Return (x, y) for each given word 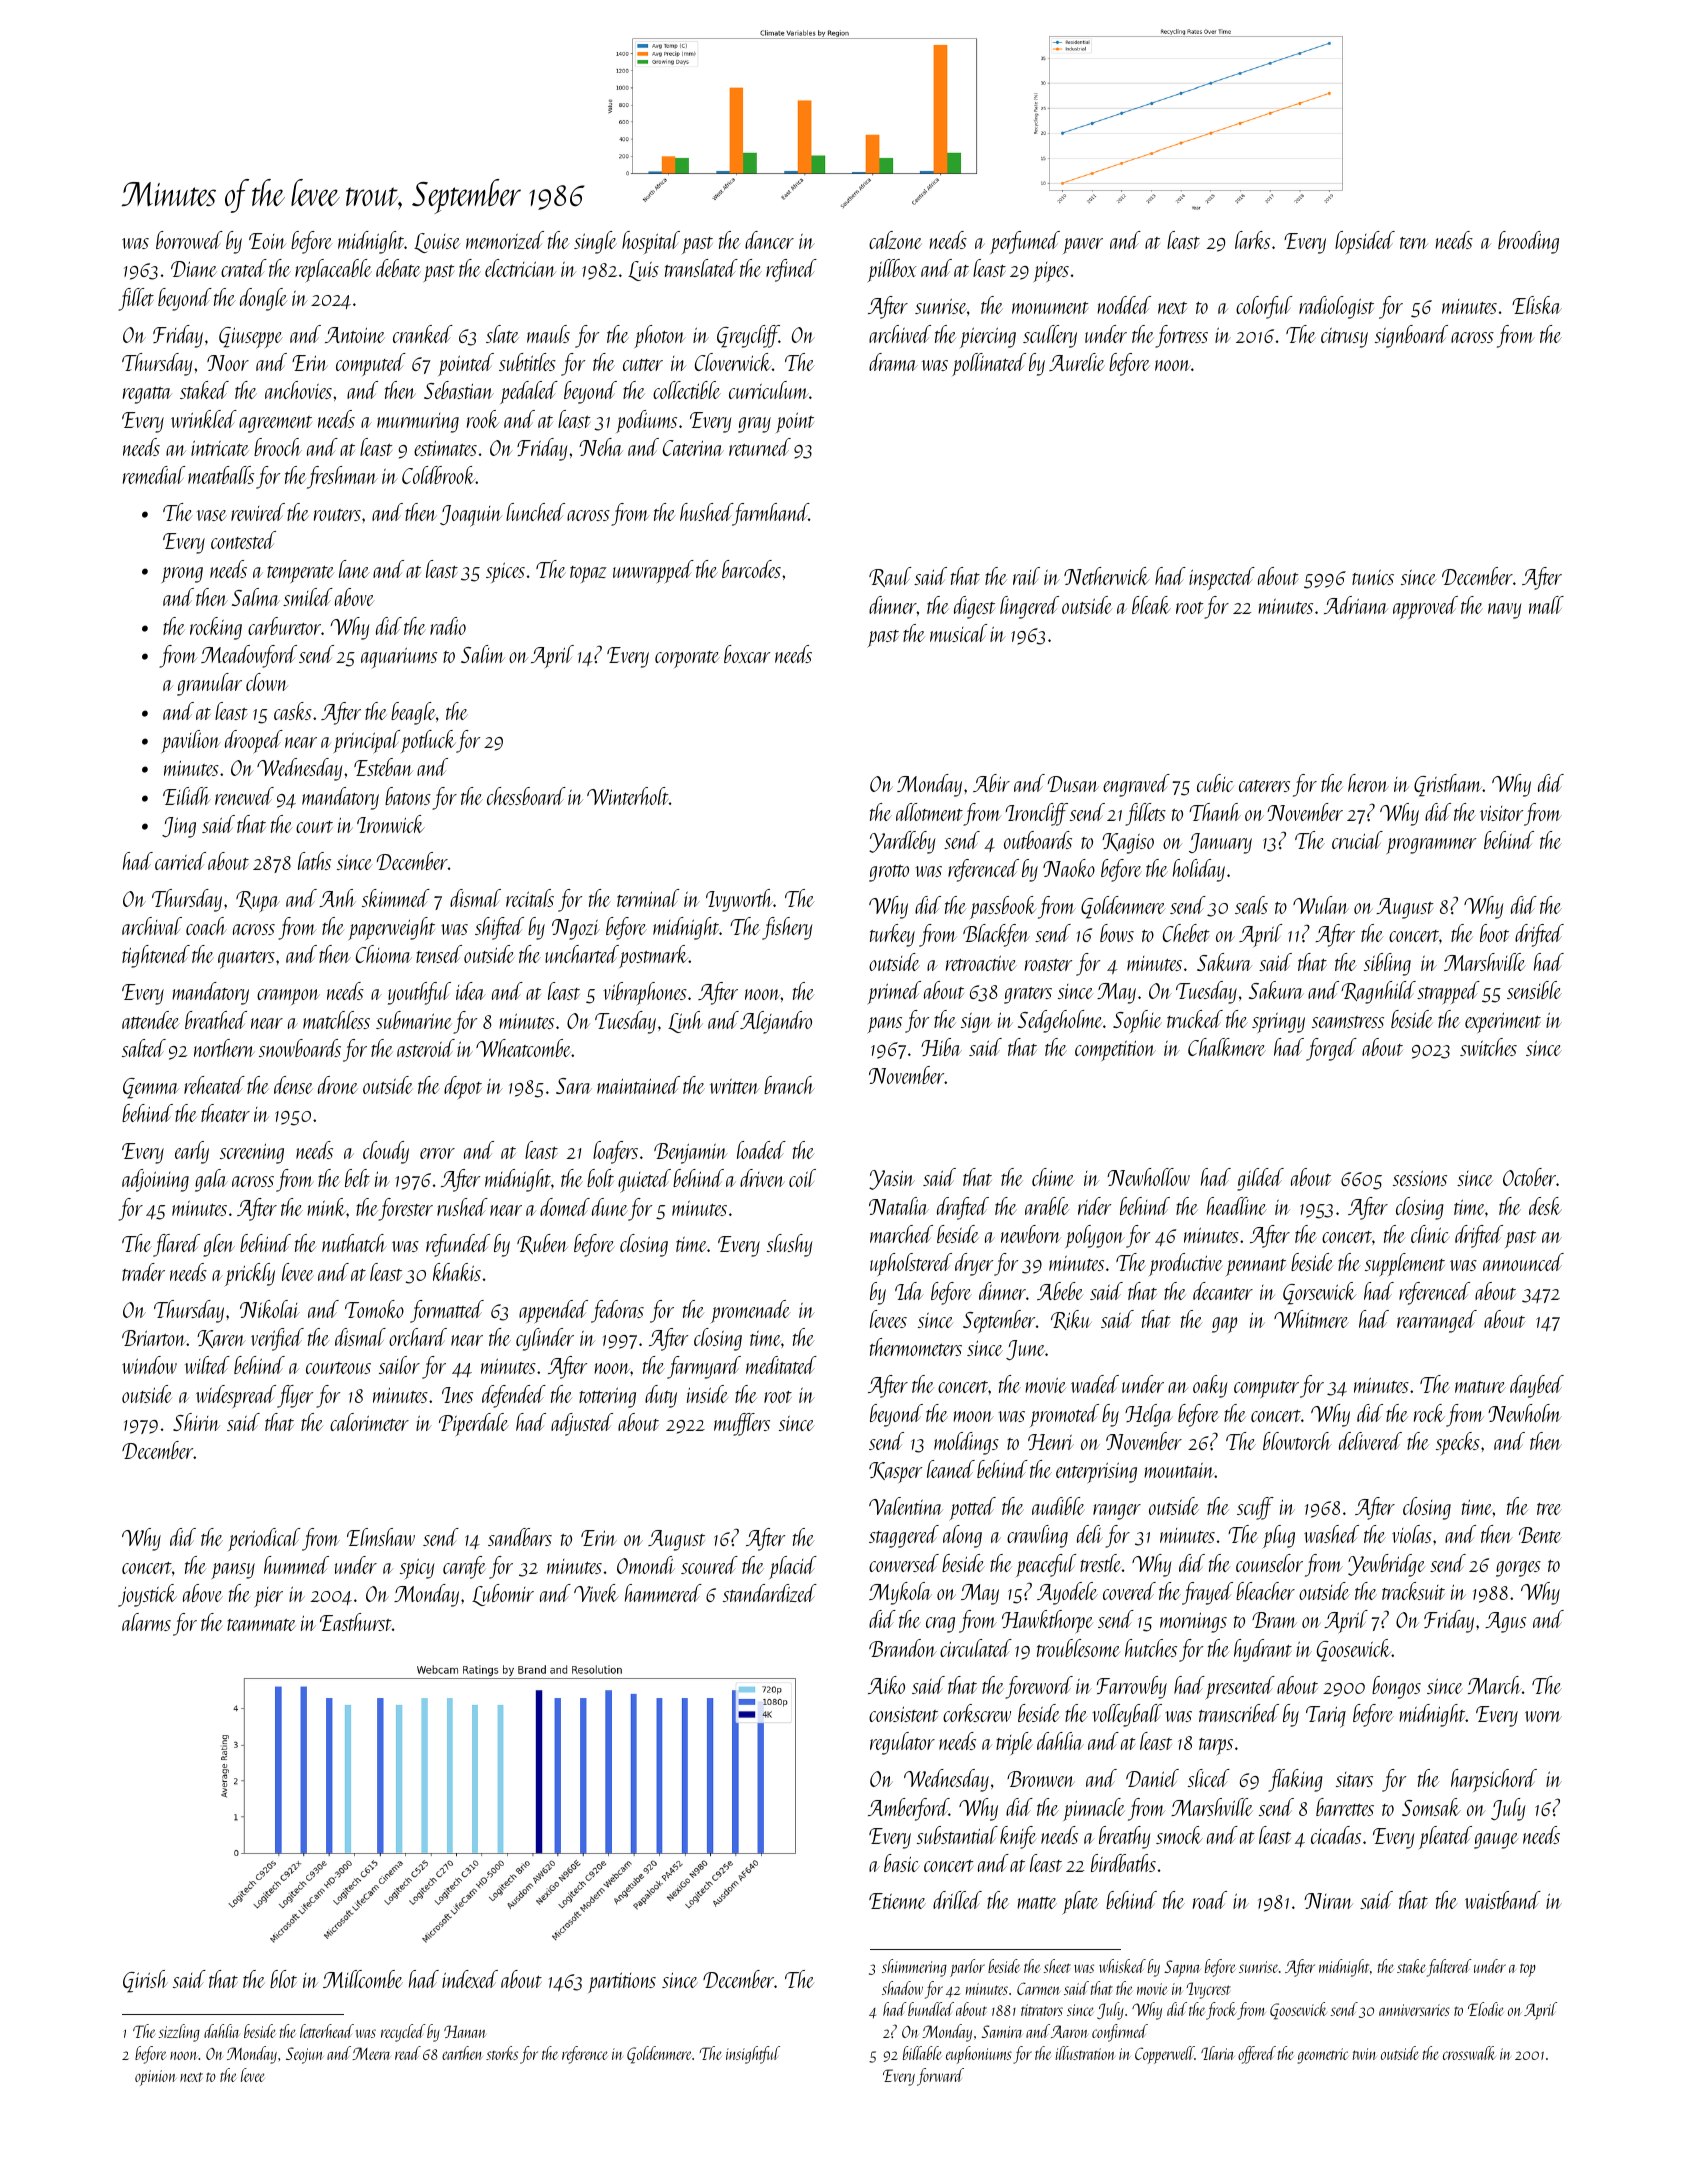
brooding (1528, 242)
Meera (371, 2053)
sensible (1534, 990)
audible (1058, 1506)
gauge (1496, 1841)
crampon (288, 997)
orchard (418, 1337)
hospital (651, 242)
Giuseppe (251, 338)
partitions (622, 1982)
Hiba (941, 1047)
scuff (1255, 1508)
